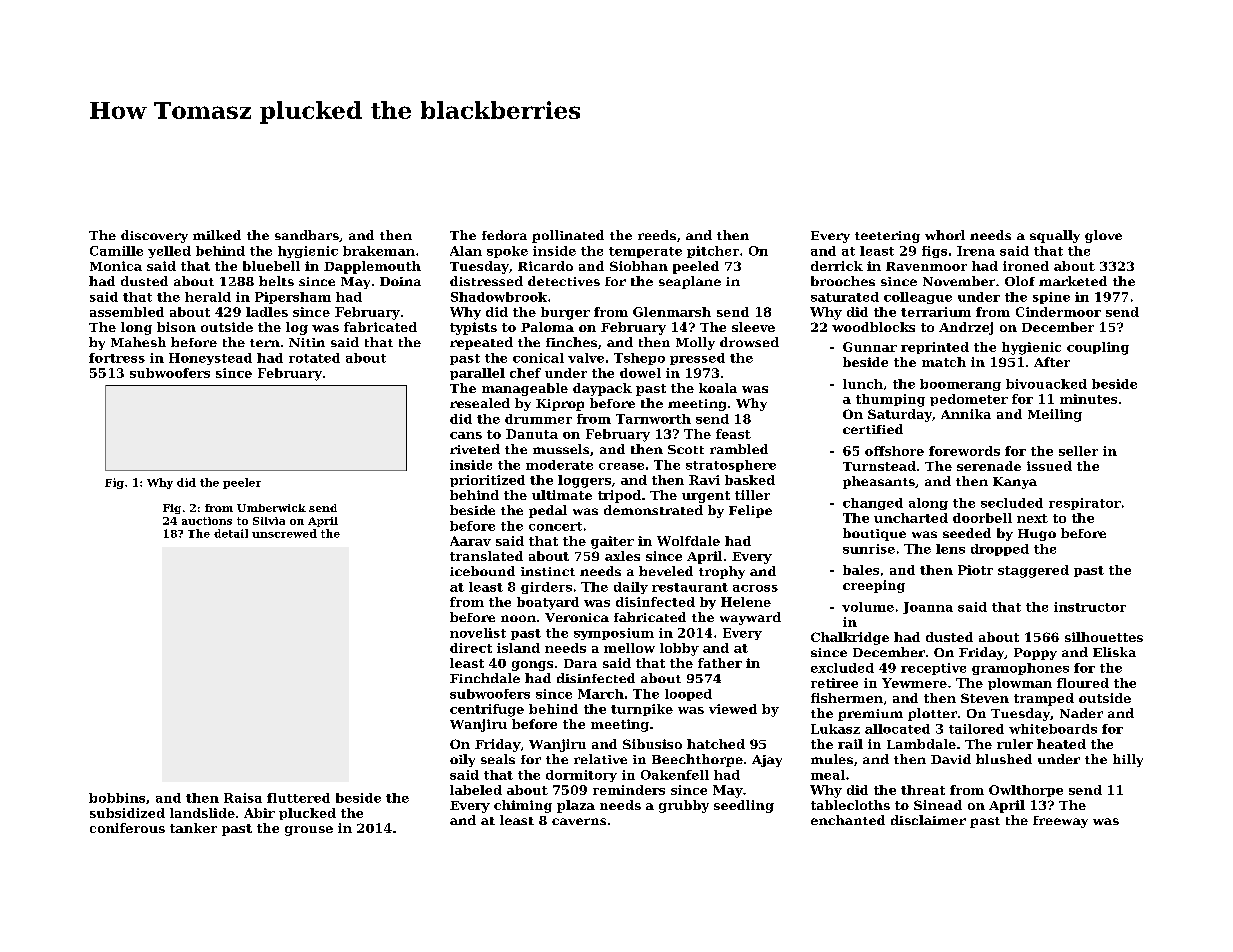  Describe the element at coordinates (242, 483) in the screenshot. I see `peeler` at that location.
